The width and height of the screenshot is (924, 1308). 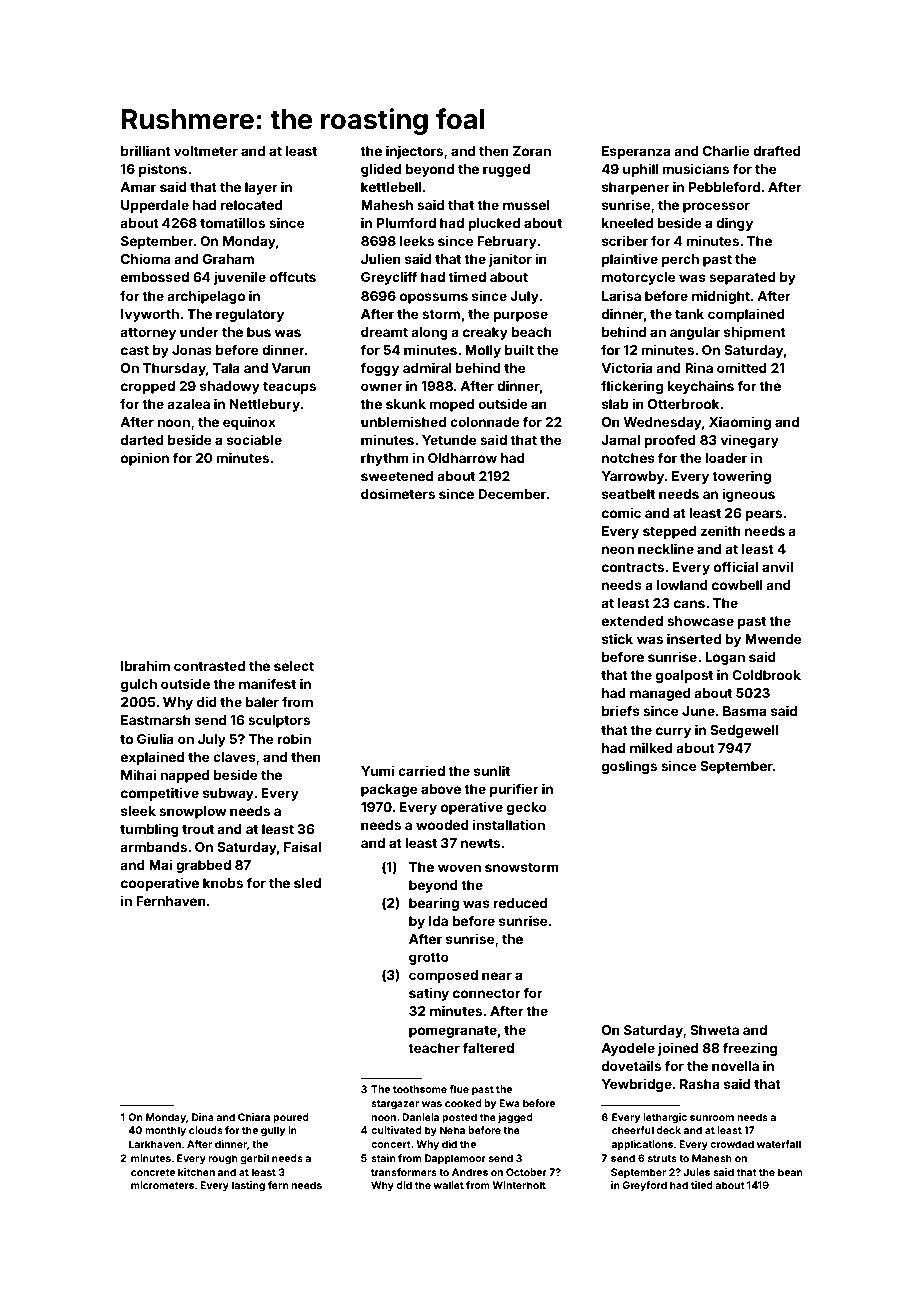 I want to click on reduced, so click(x=520, y=903).
